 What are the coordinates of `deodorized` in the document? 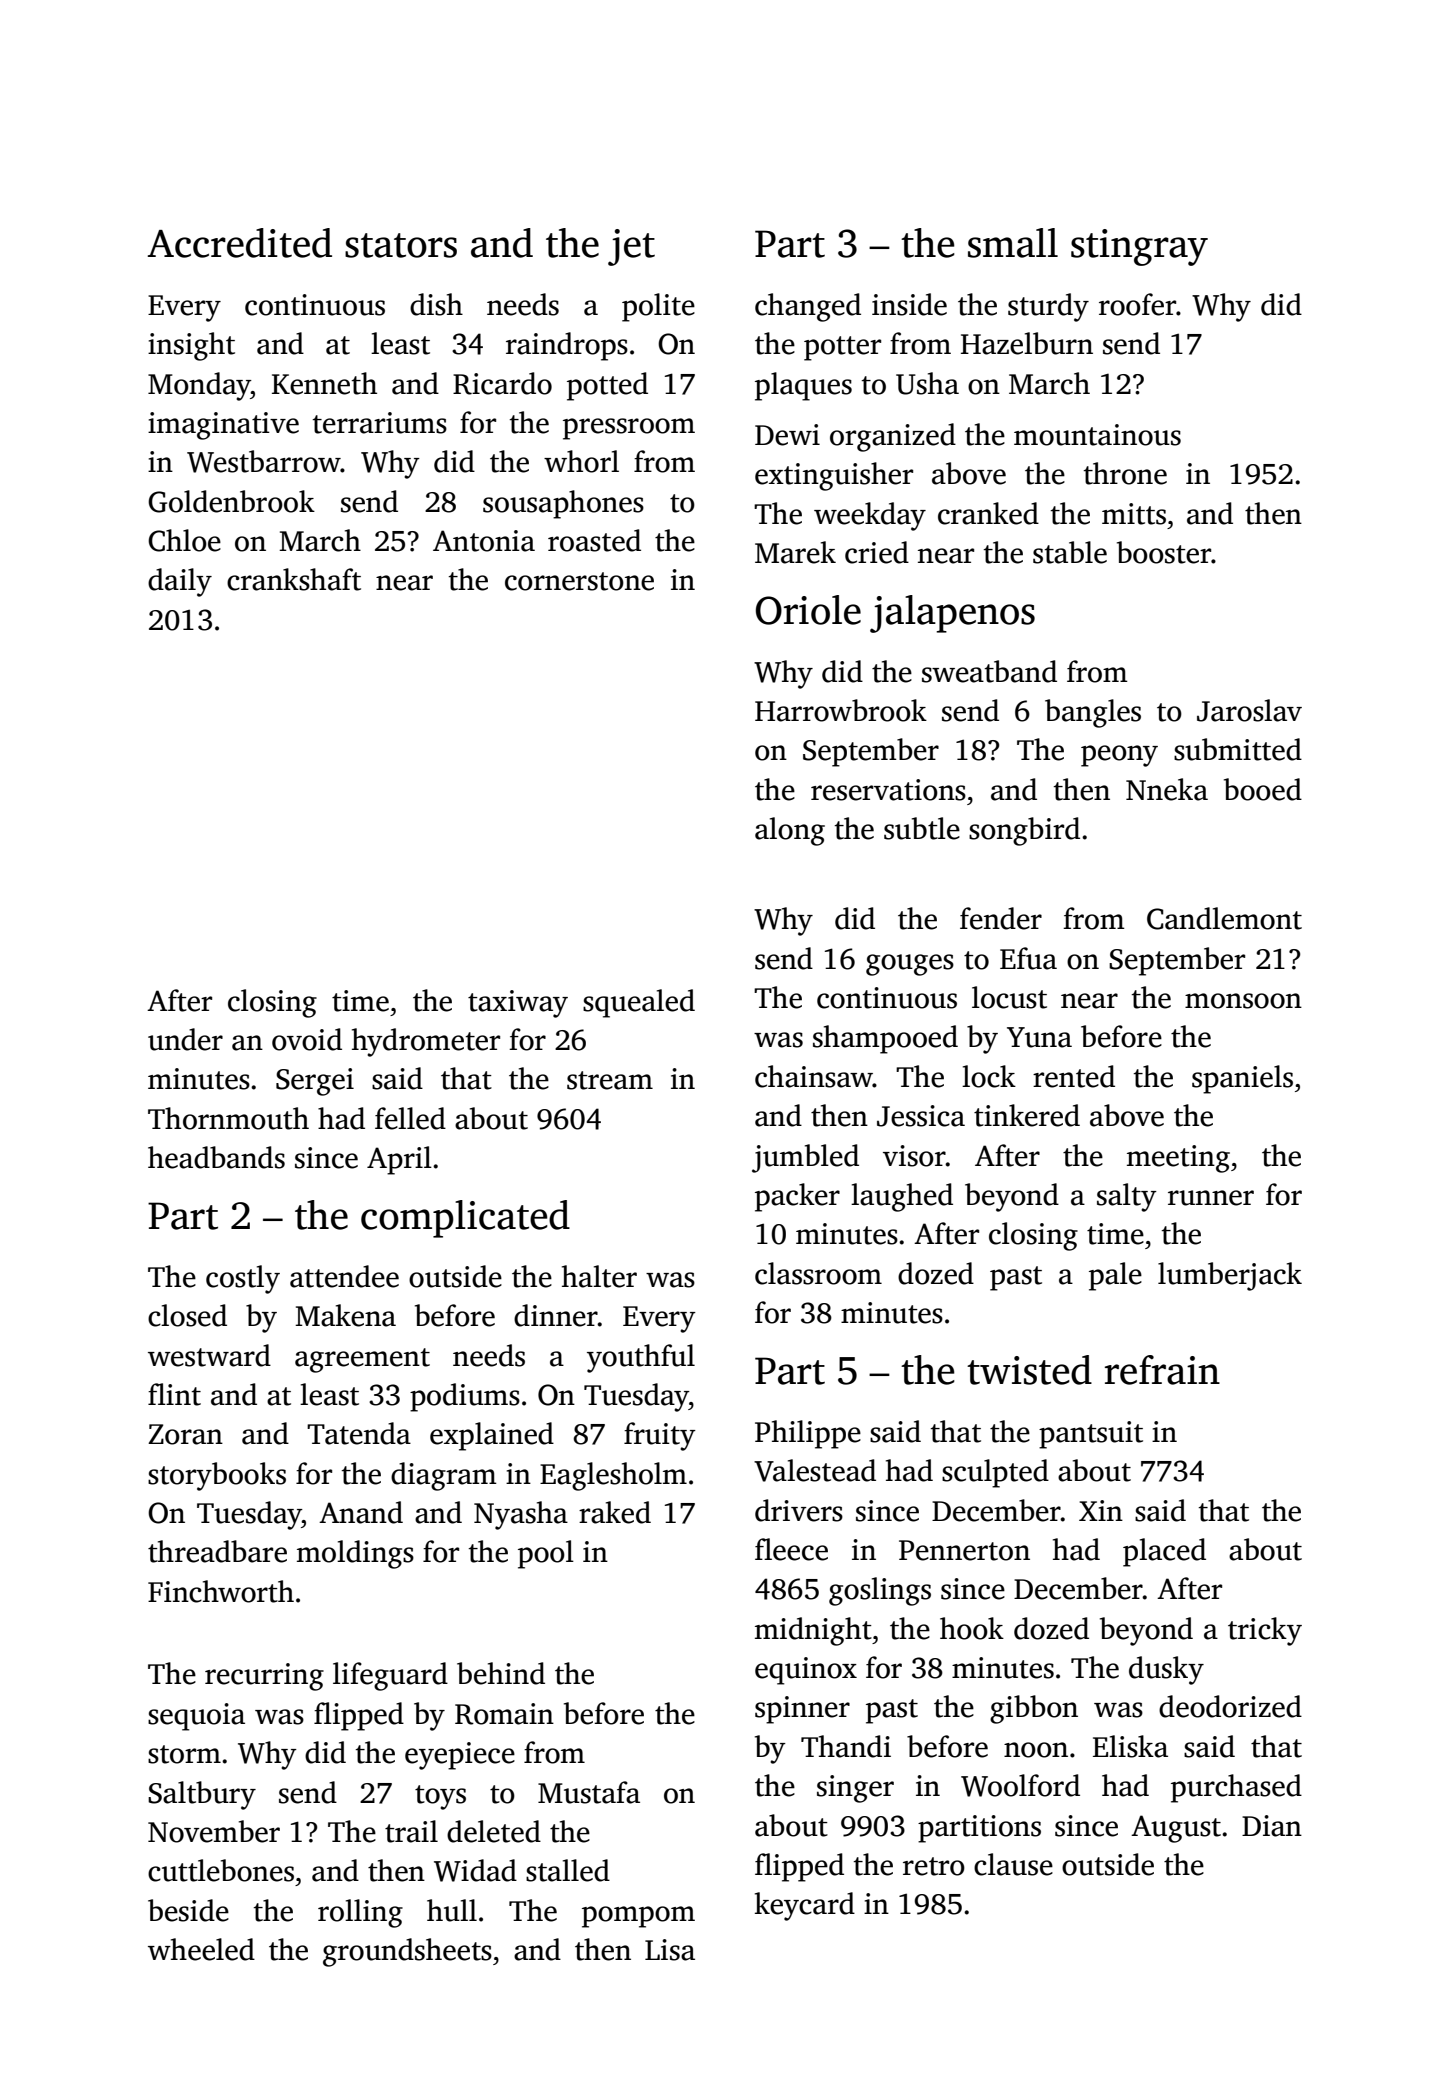 It's located at (1230, 1706).
